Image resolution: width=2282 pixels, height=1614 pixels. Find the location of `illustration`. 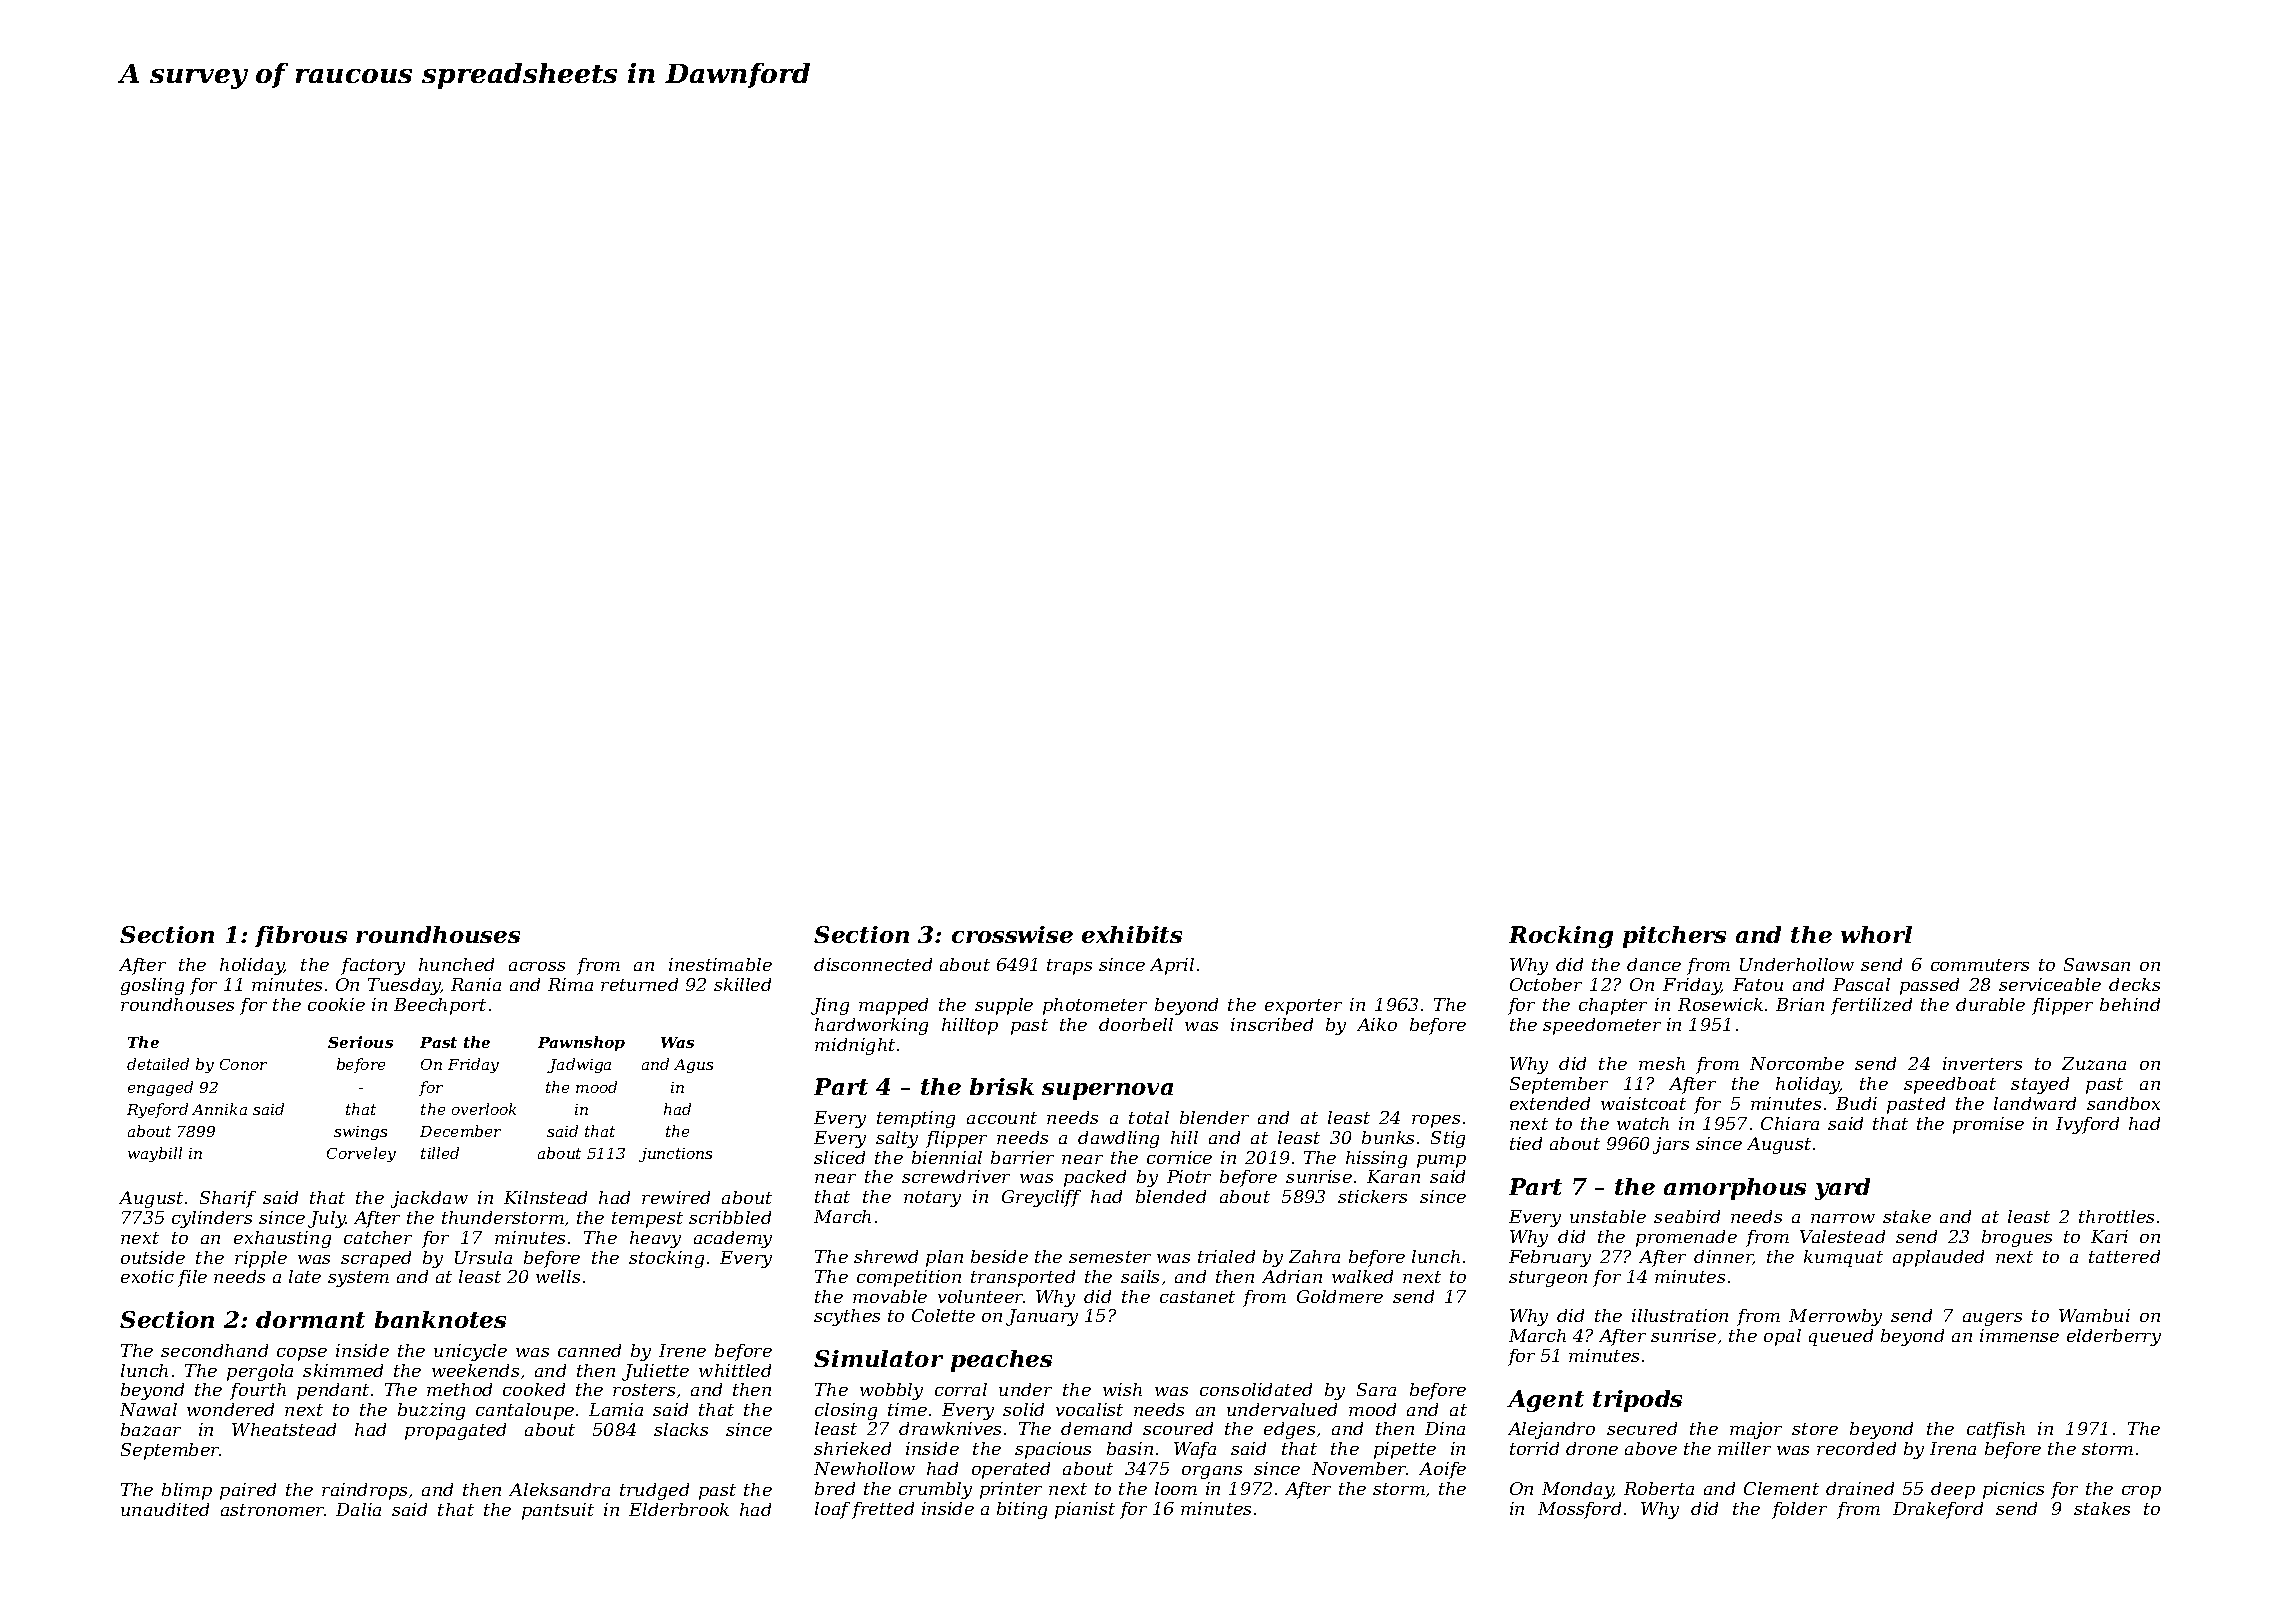

illustration is located at coordinates (1680, 1315).
